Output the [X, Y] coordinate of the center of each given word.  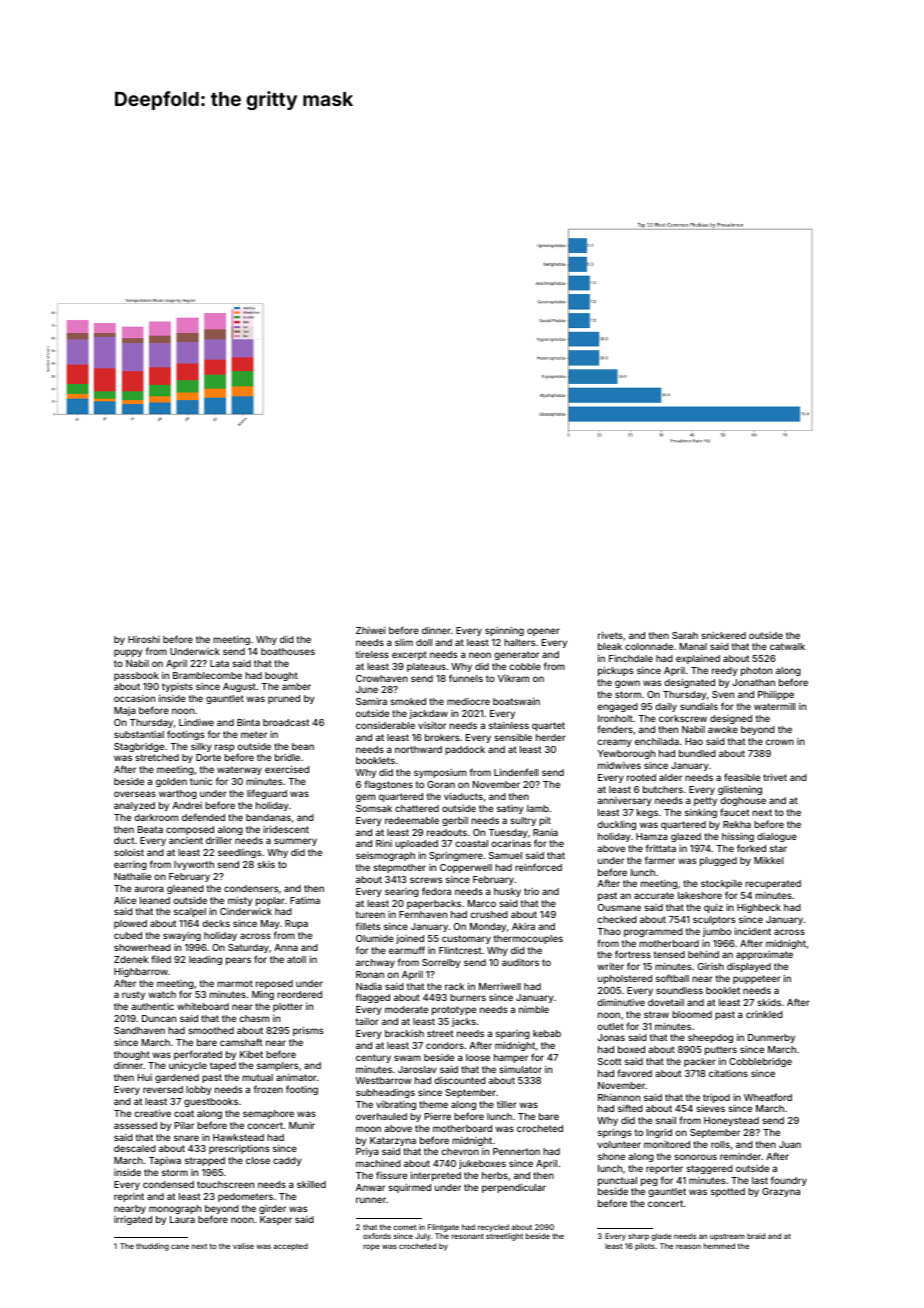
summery [295, 842]
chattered [417, 808]
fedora [436, 891]
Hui [145, 1077]
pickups [616, 671]
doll [424, 642]
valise [243, 1246]
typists [177, 687]
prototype [454, 1010]
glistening [740, 790]
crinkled [764, 1014]
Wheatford [768, 1097]
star [778, 848]
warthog [178, 794]
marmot [235, 983]
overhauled [381, 1116]
